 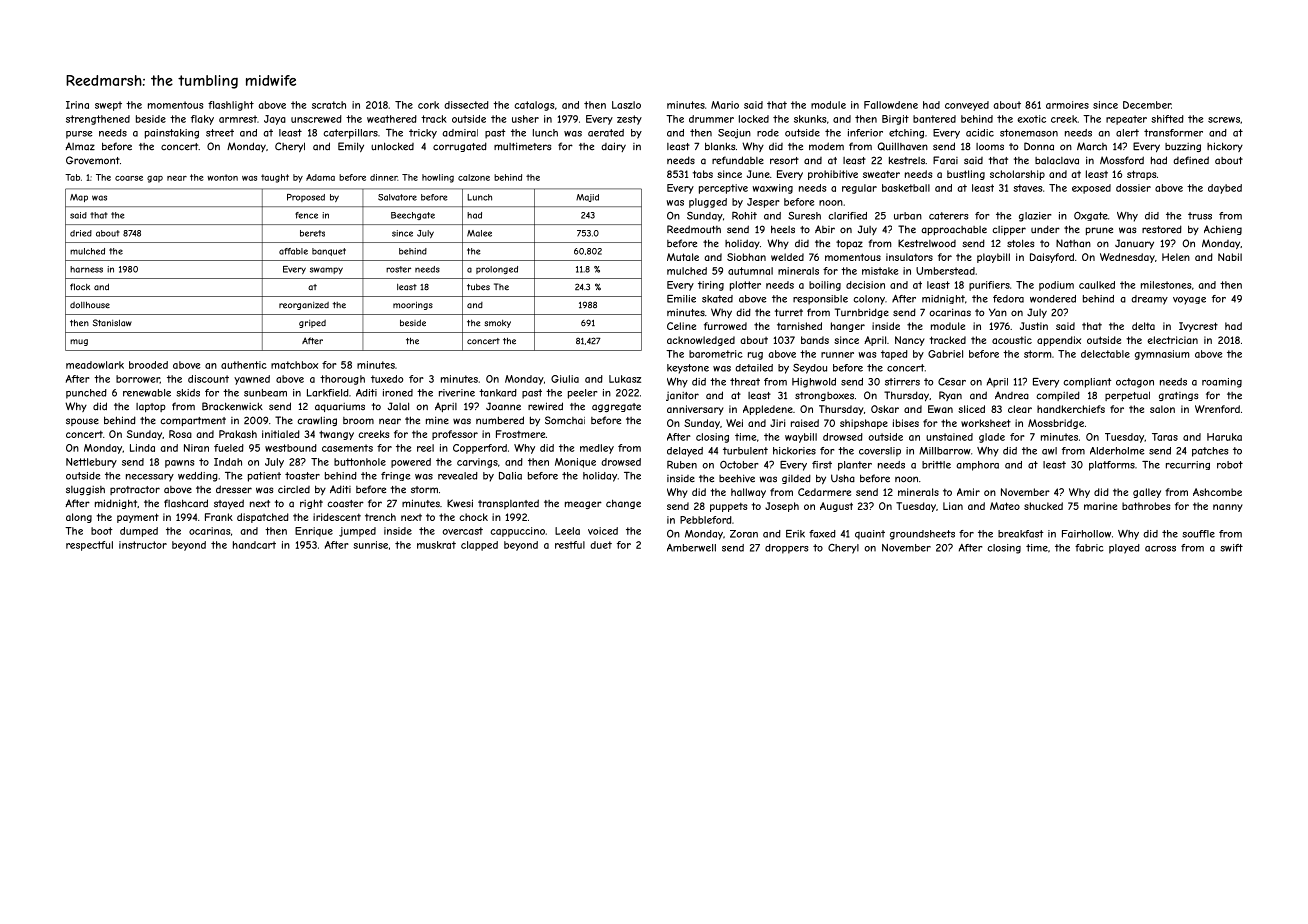 I want to click on rewired, so click(x=545, y=406).
